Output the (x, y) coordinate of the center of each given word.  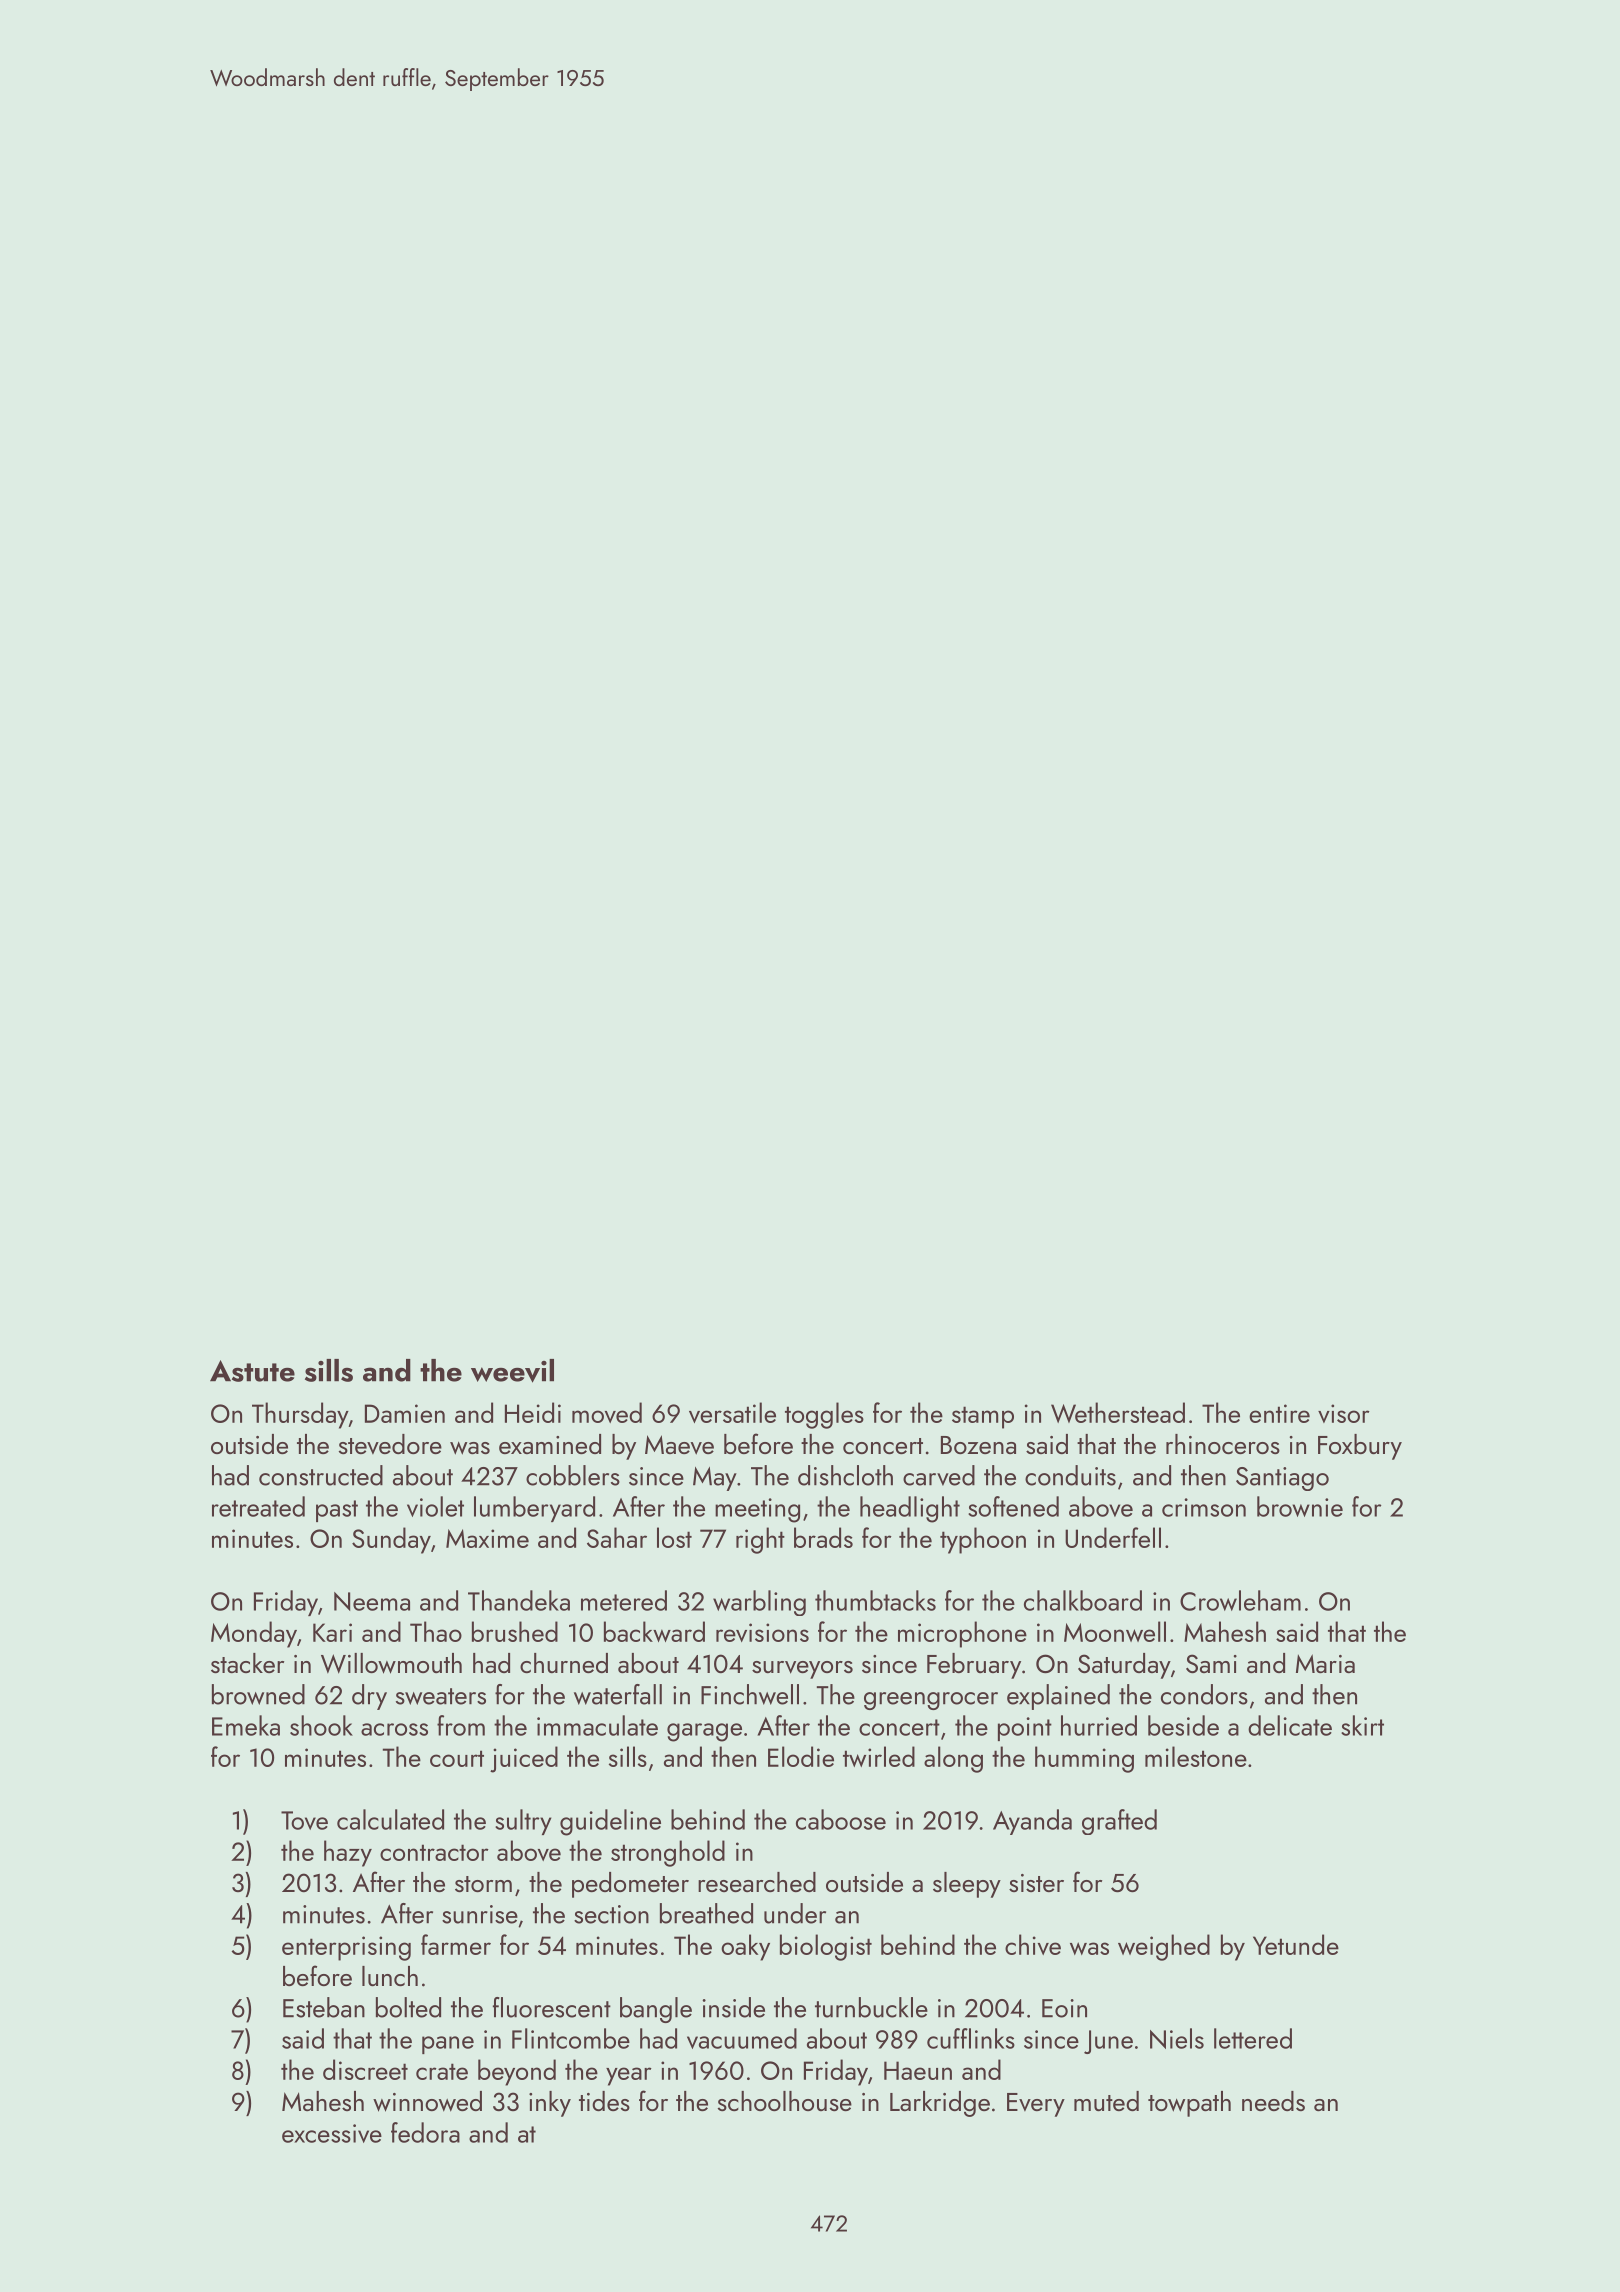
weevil (512, 1371)
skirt (1362, 1725)
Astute (252, 1371)
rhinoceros (1223, 1444)
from (461, 1725)
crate (442, 2071)
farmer (456, 1944)
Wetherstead (1118, 1412)
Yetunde (1296, 1944)
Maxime (487, 1538)
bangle (656, 2010)
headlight (910, 1509)
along (953, 1759)
